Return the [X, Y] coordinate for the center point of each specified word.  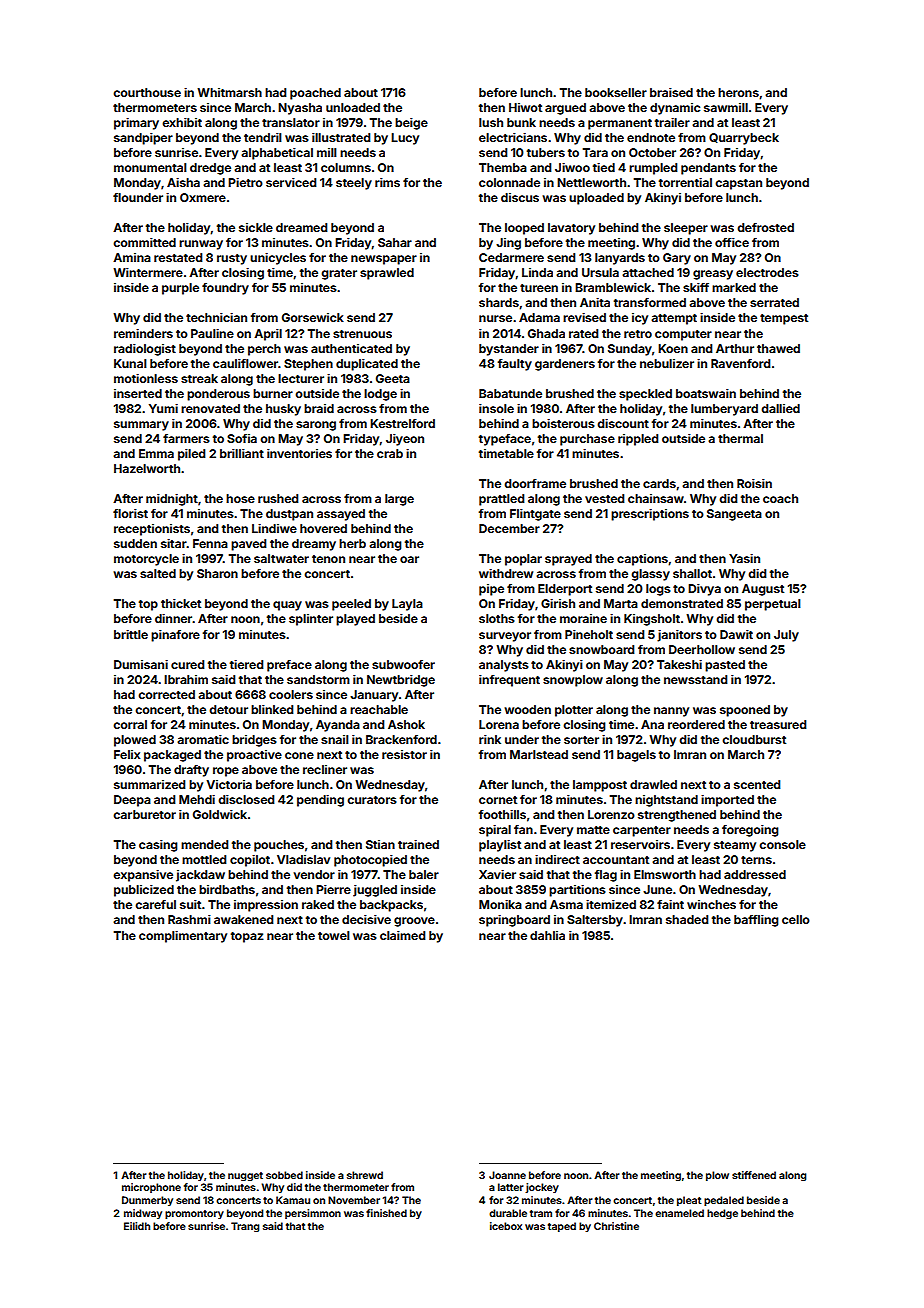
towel [334, 935]
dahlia [547, 935]
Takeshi [679, 664]
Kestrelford [402, 423]
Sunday [630, 350]
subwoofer [403, 664]
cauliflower [245, 363]
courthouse [147, 92]
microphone [151, 1188]
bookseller [616, 92]
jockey [542, 1188]
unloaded [353, 107]
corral [130, 724]
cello [796, 919]
